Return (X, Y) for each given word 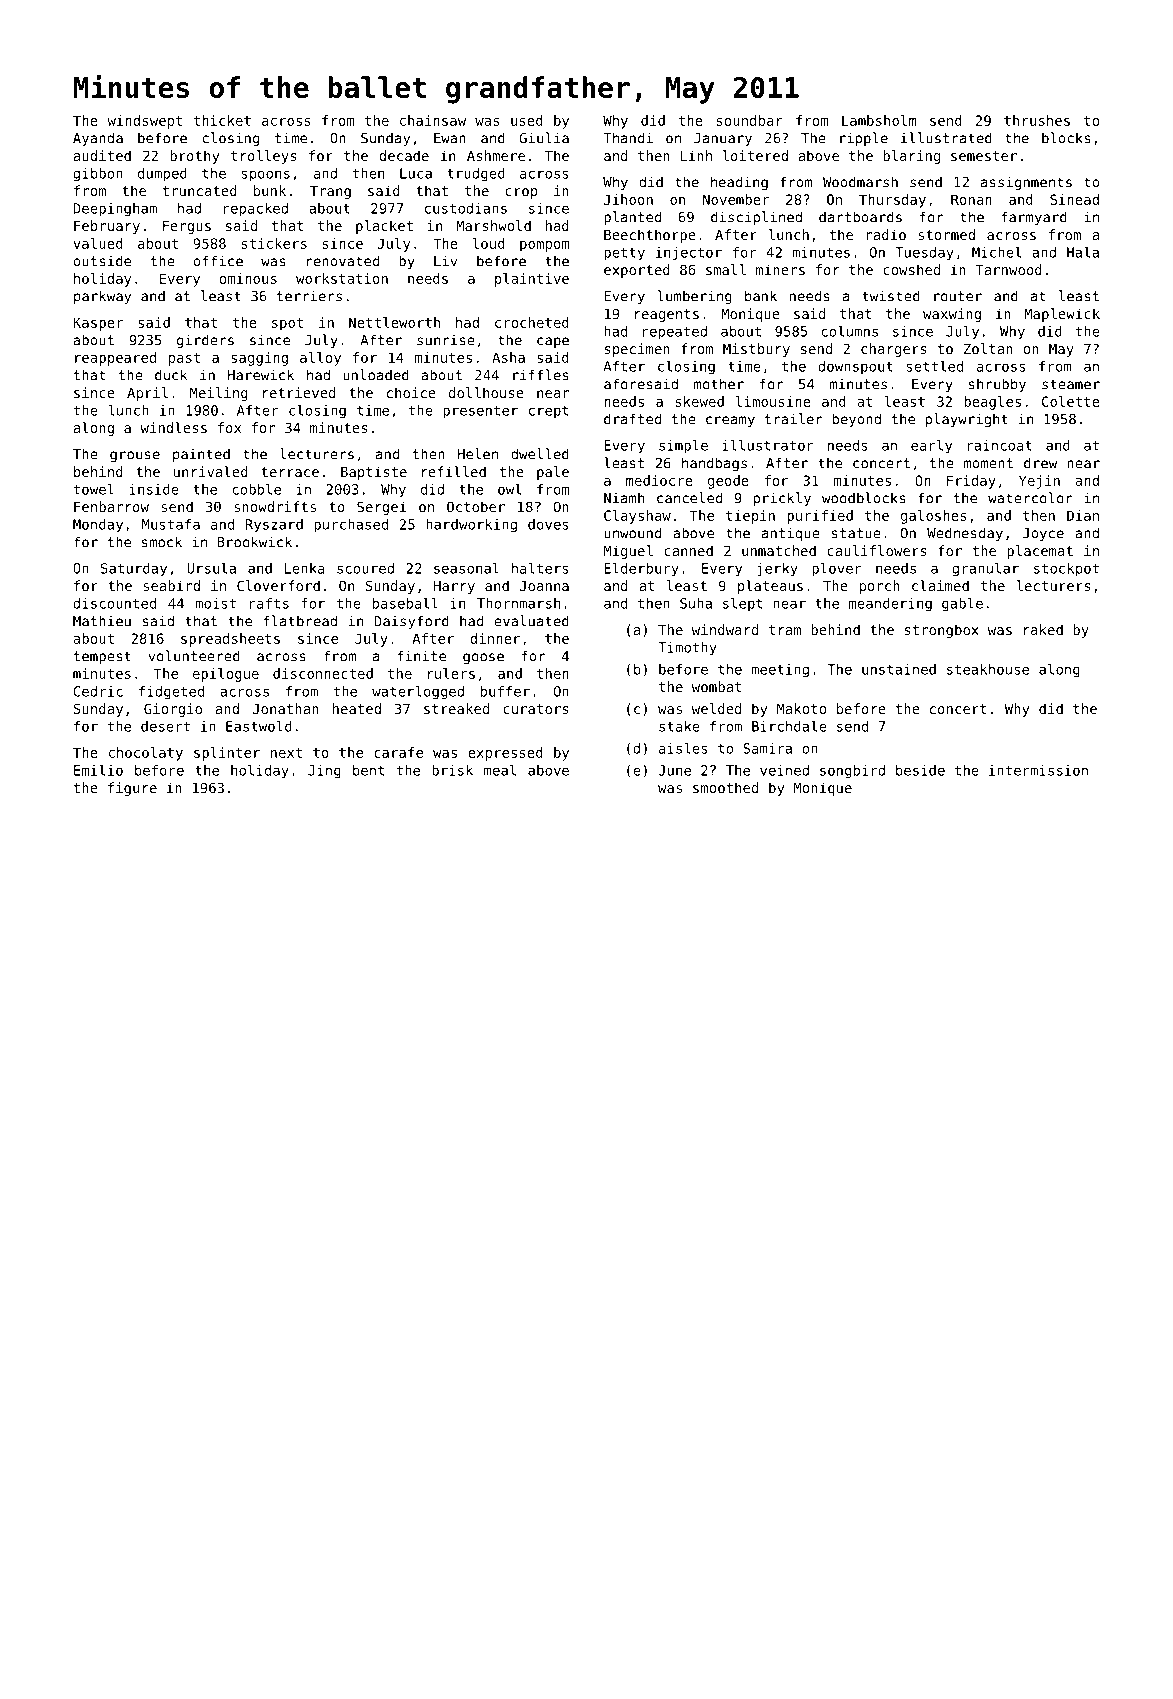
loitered (755, 155)
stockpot (1066, 570)
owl (509, 489)
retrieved (299, 392)
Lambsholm (879, 120)
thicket (222, 120)
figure (132, 789)
